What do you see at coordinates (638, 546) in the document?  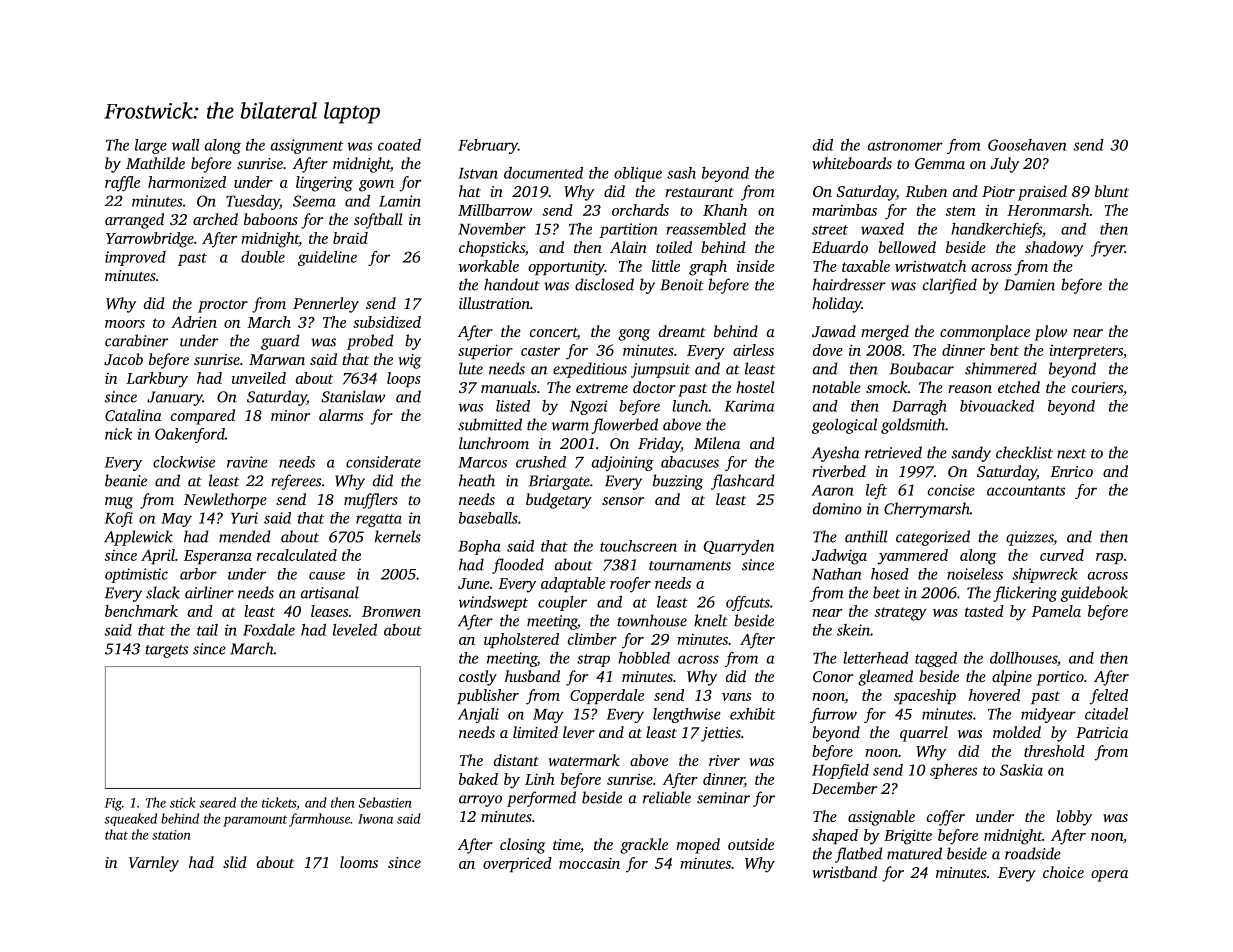 I see `touchscreen` at bounding box center [638, 546].
